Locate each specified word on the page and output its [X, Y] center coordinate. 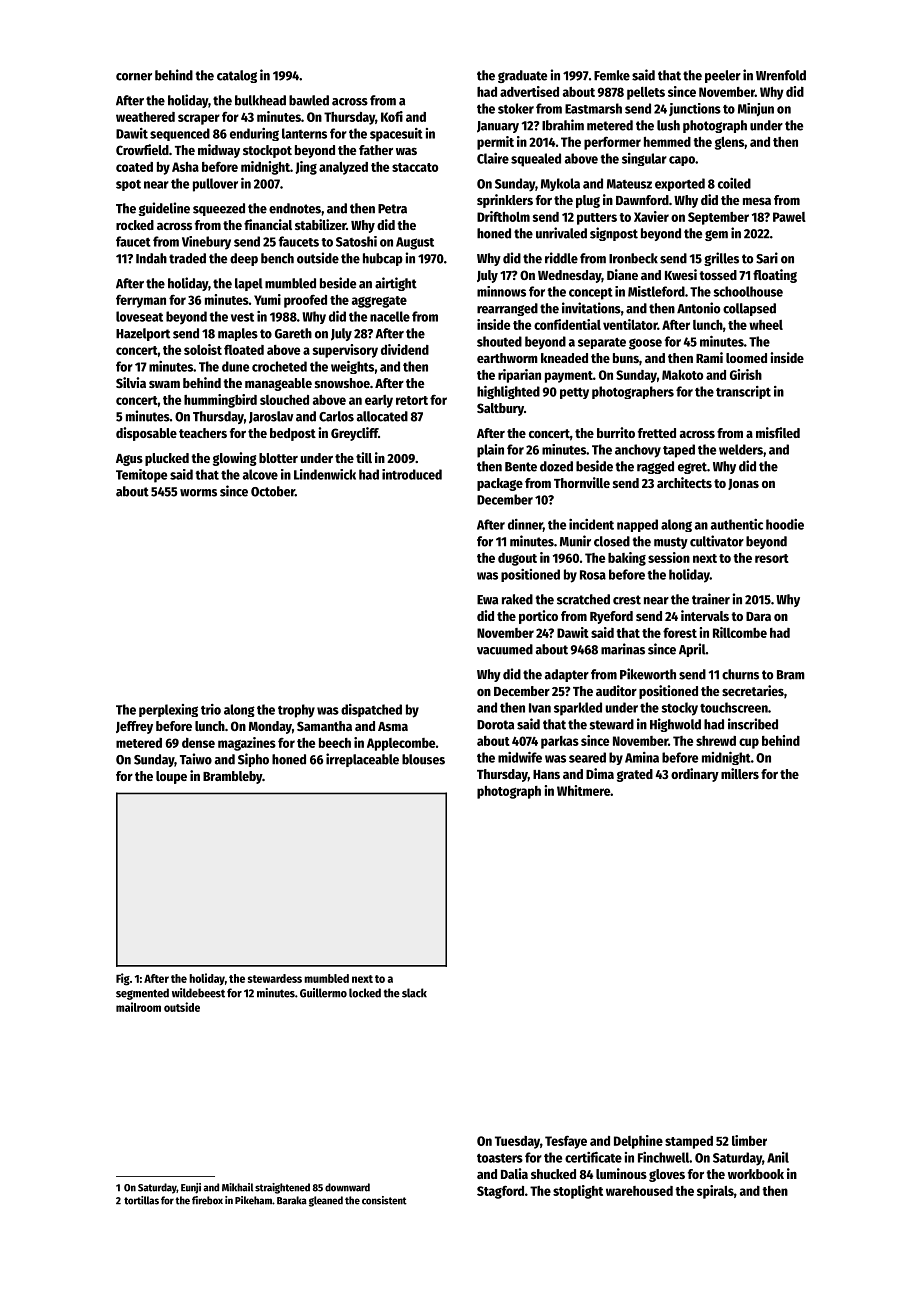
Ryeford [611, 617]
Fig [123, 979]
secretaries [753, 690]
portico [538, 617]
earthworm [507, 358]
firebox [207, 1200]
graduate [522, 76]
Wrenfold [781, 75]
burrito [616, 432]
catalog [237, 76]
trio [211, 709]
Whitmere [583, 790]
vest [242, 317]
